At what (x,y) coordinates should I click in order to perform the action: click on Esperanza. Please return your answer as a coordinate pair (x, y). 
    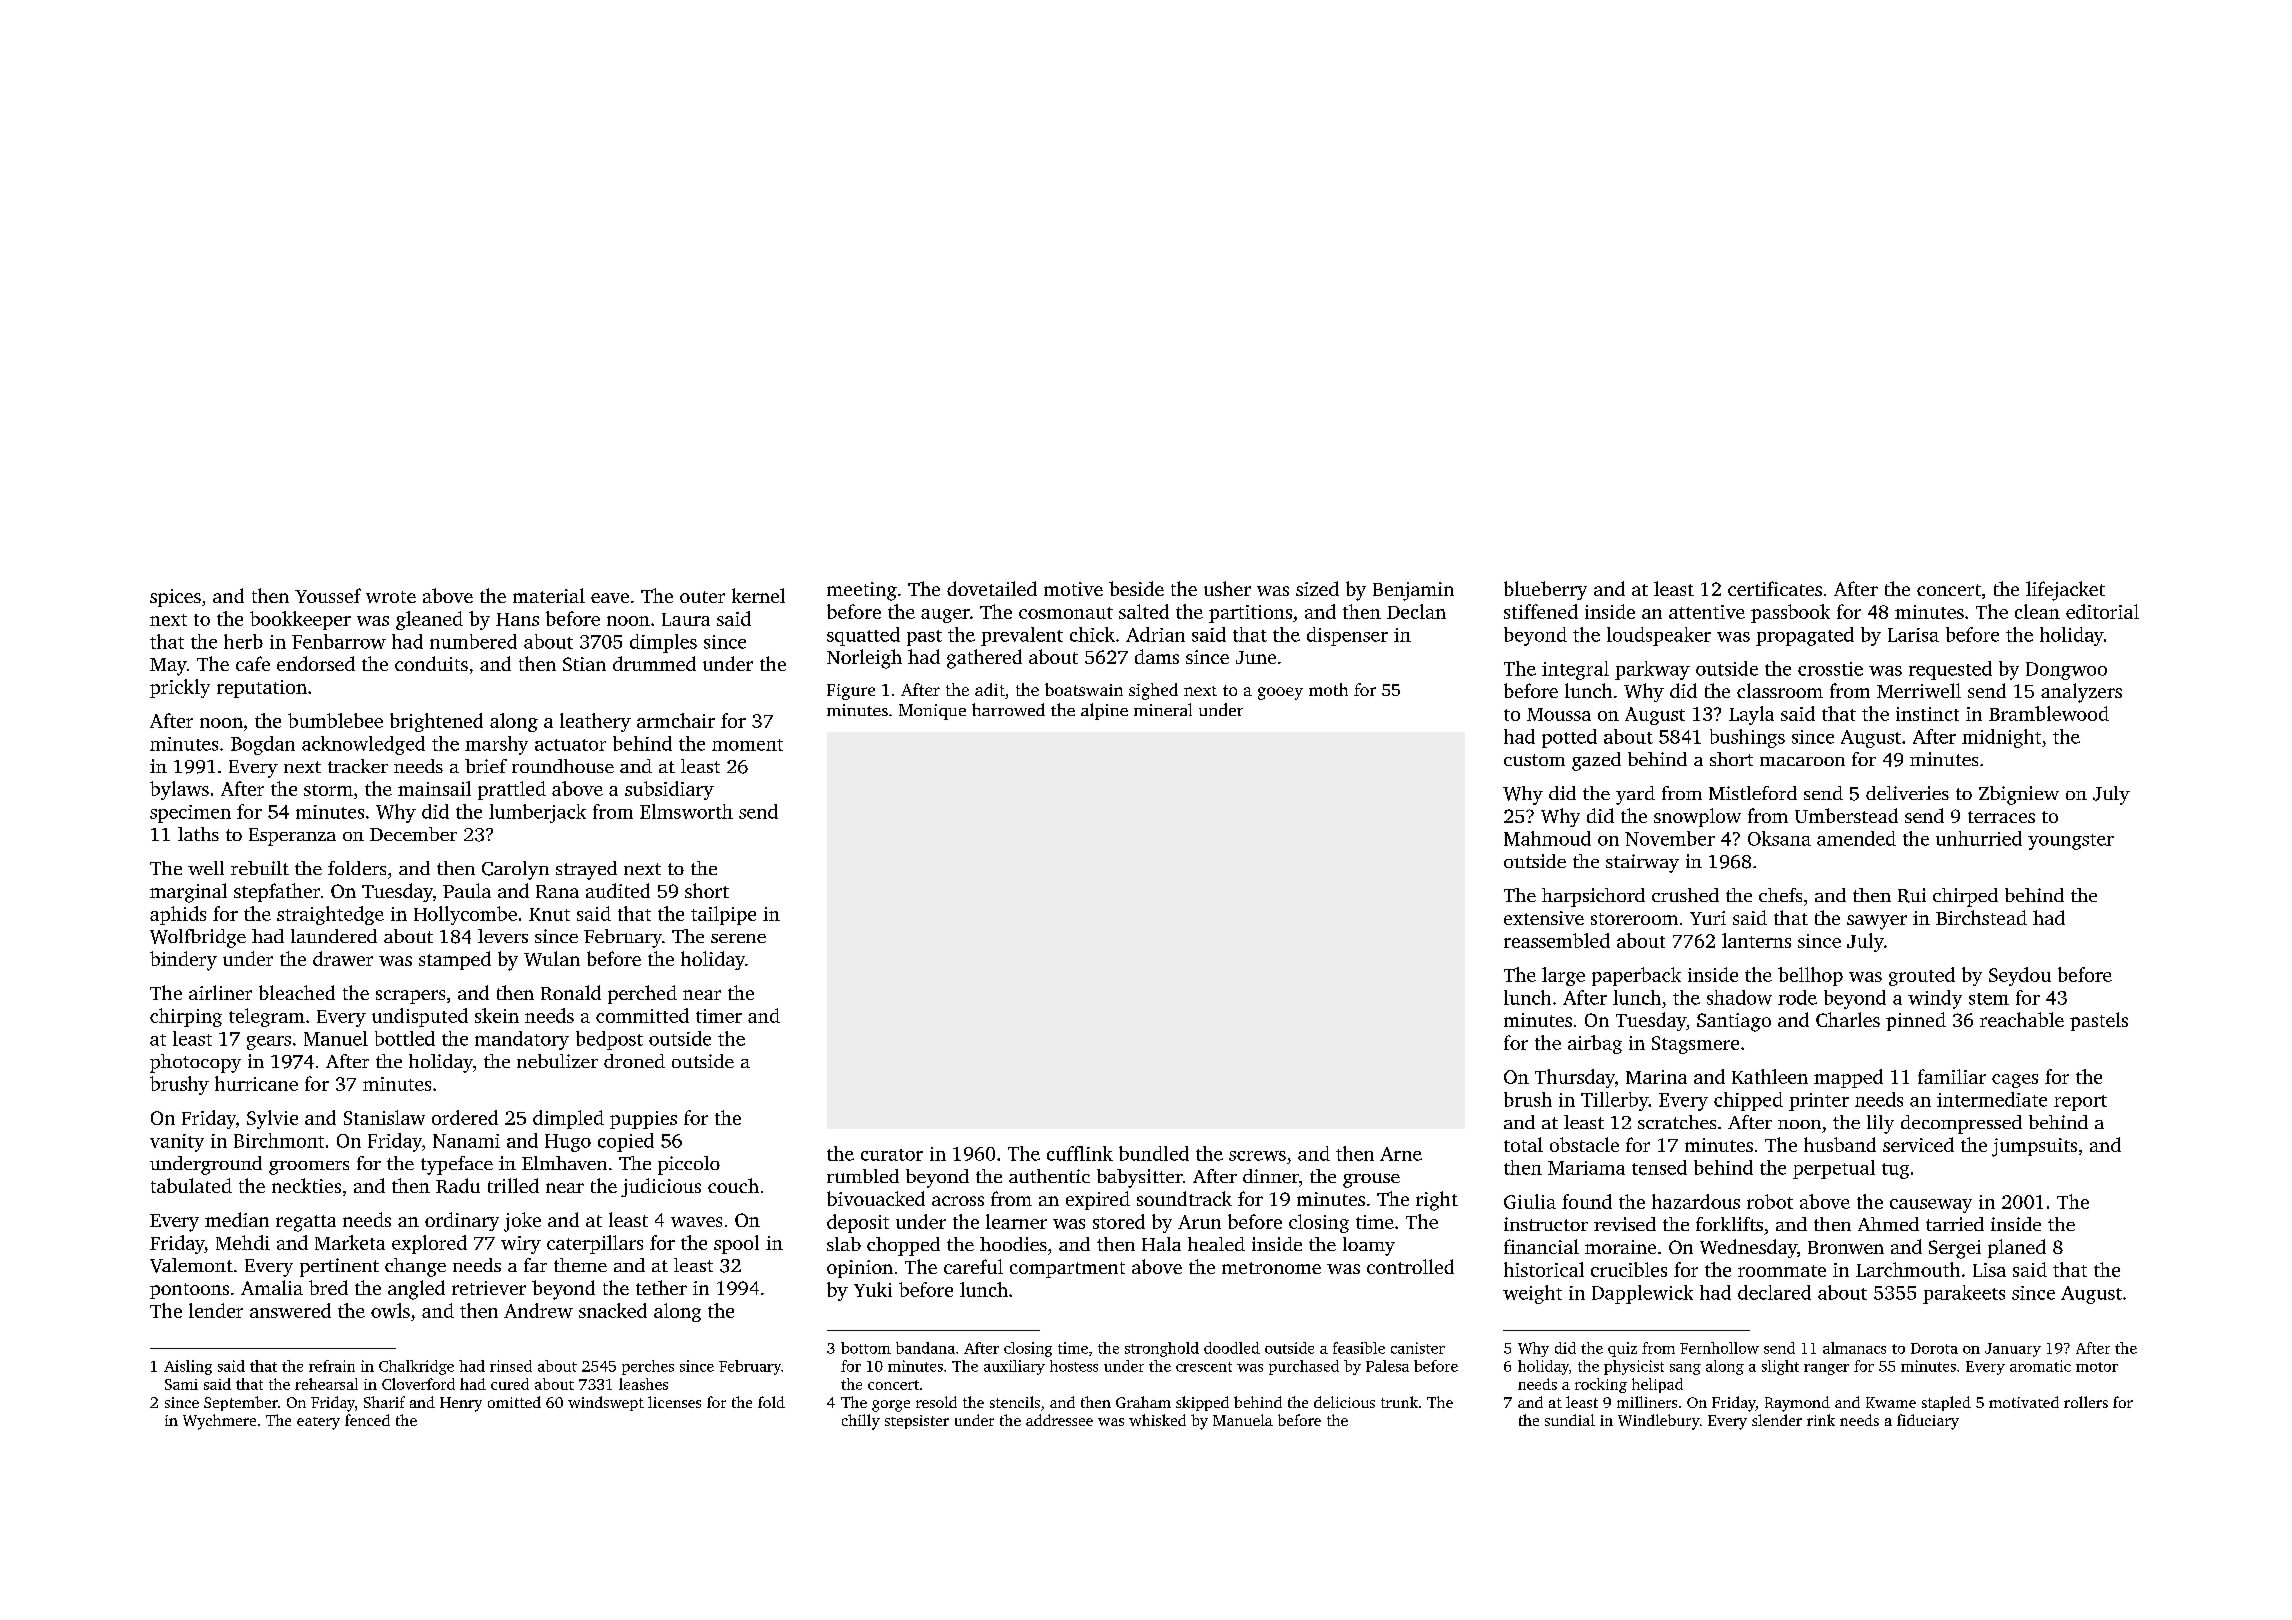
    Looking at the image, I should click on (292, 837).
